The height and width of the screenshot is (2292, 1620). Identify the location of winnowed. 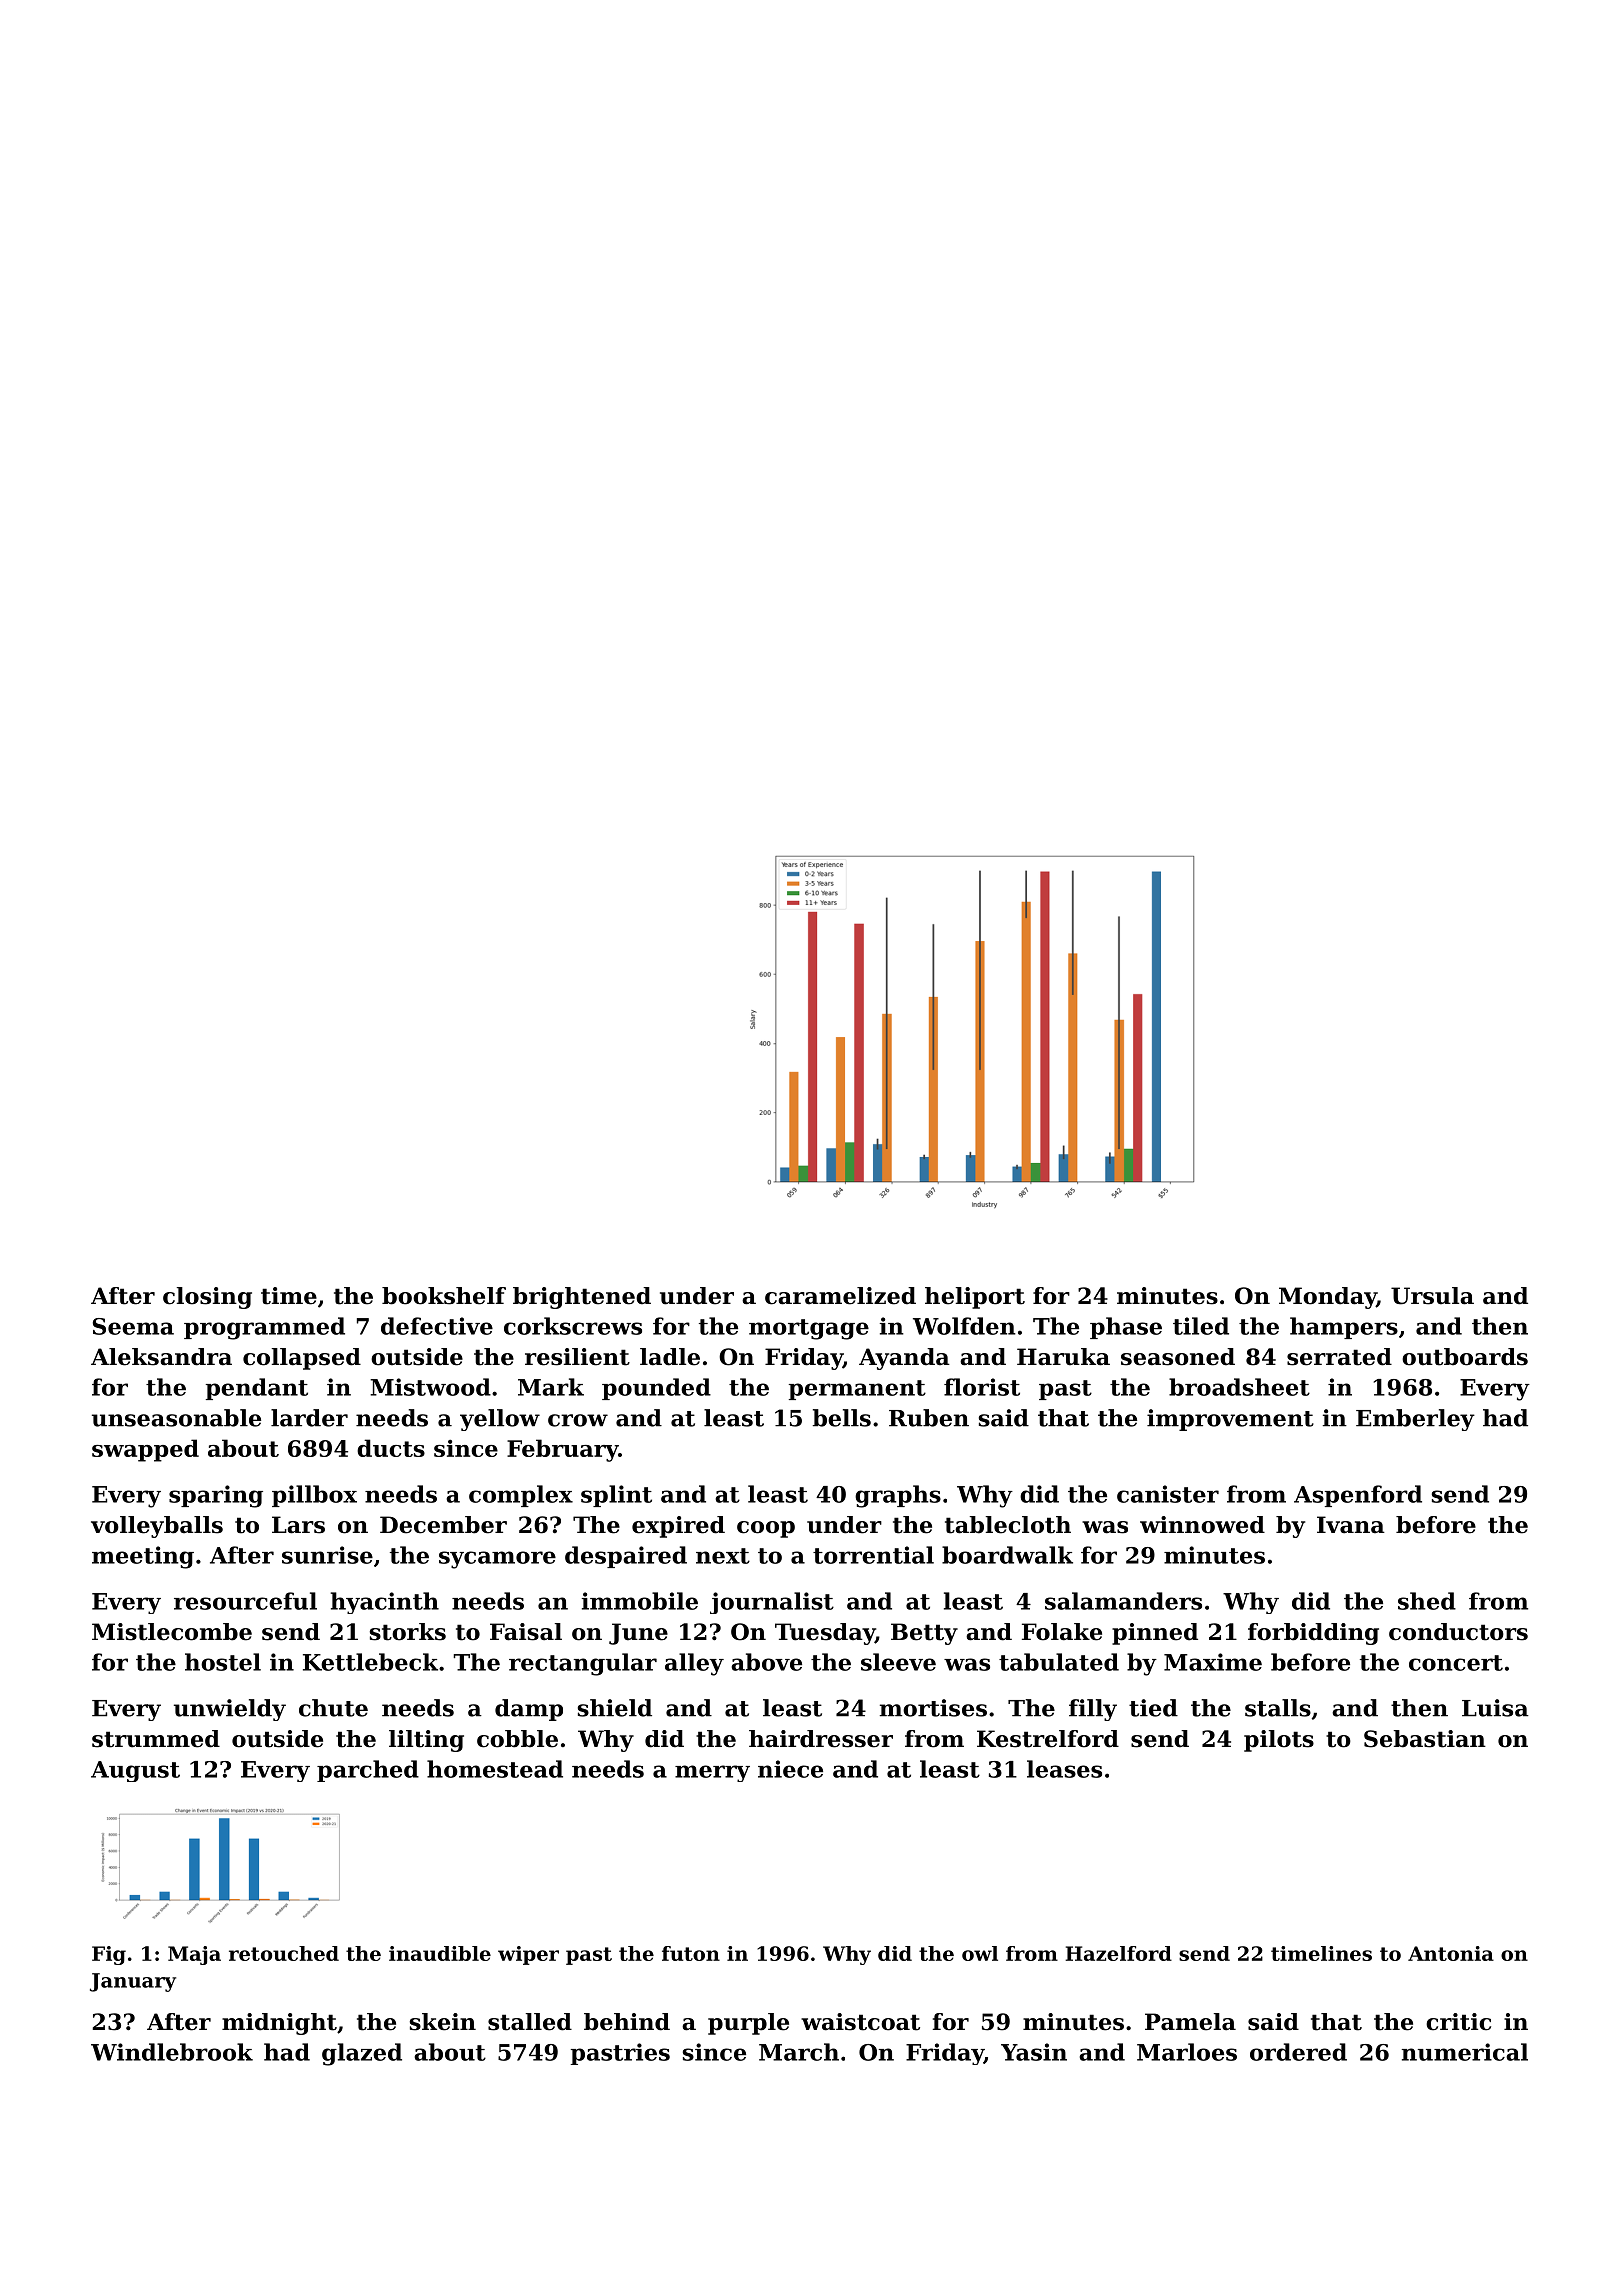
(1202, 1525).
